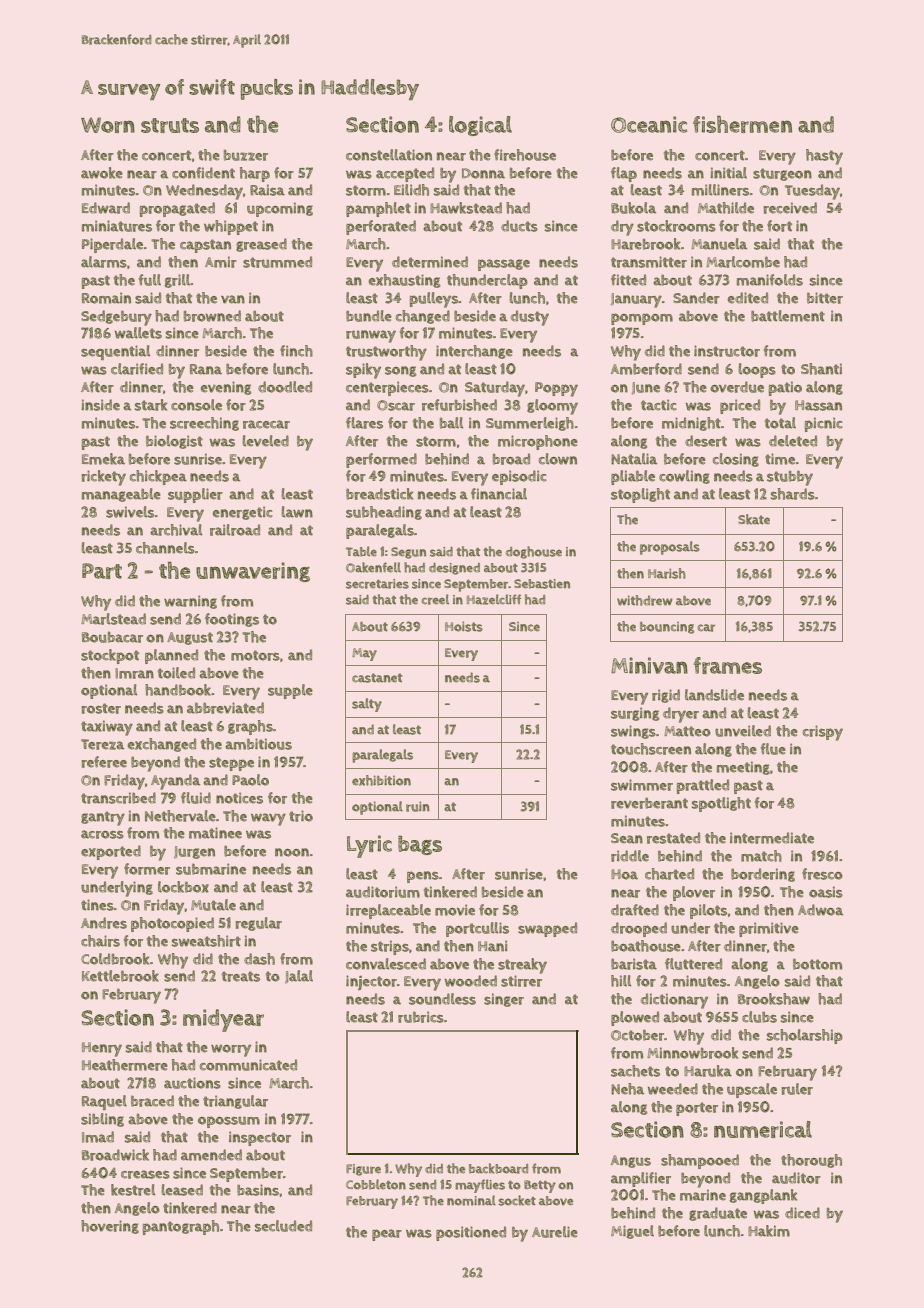 Image resolution: width=924 pixels, height=1308 pixels. Describe the element at coordinates (519, 477) in the screenshot. I see `episodic` at that location.
